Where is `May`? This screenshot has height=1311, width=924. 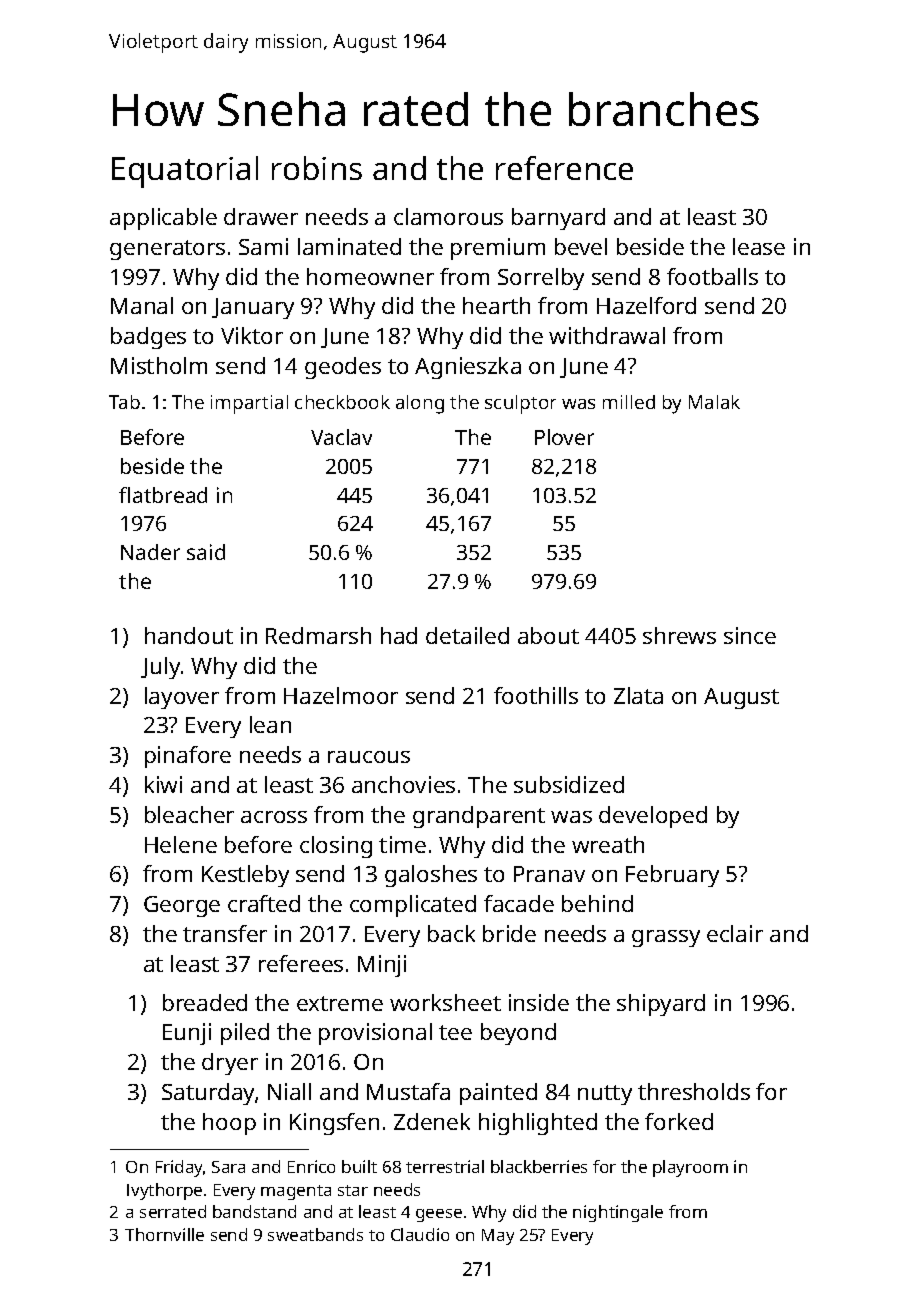 May is located at coordinates (498, 1237).
